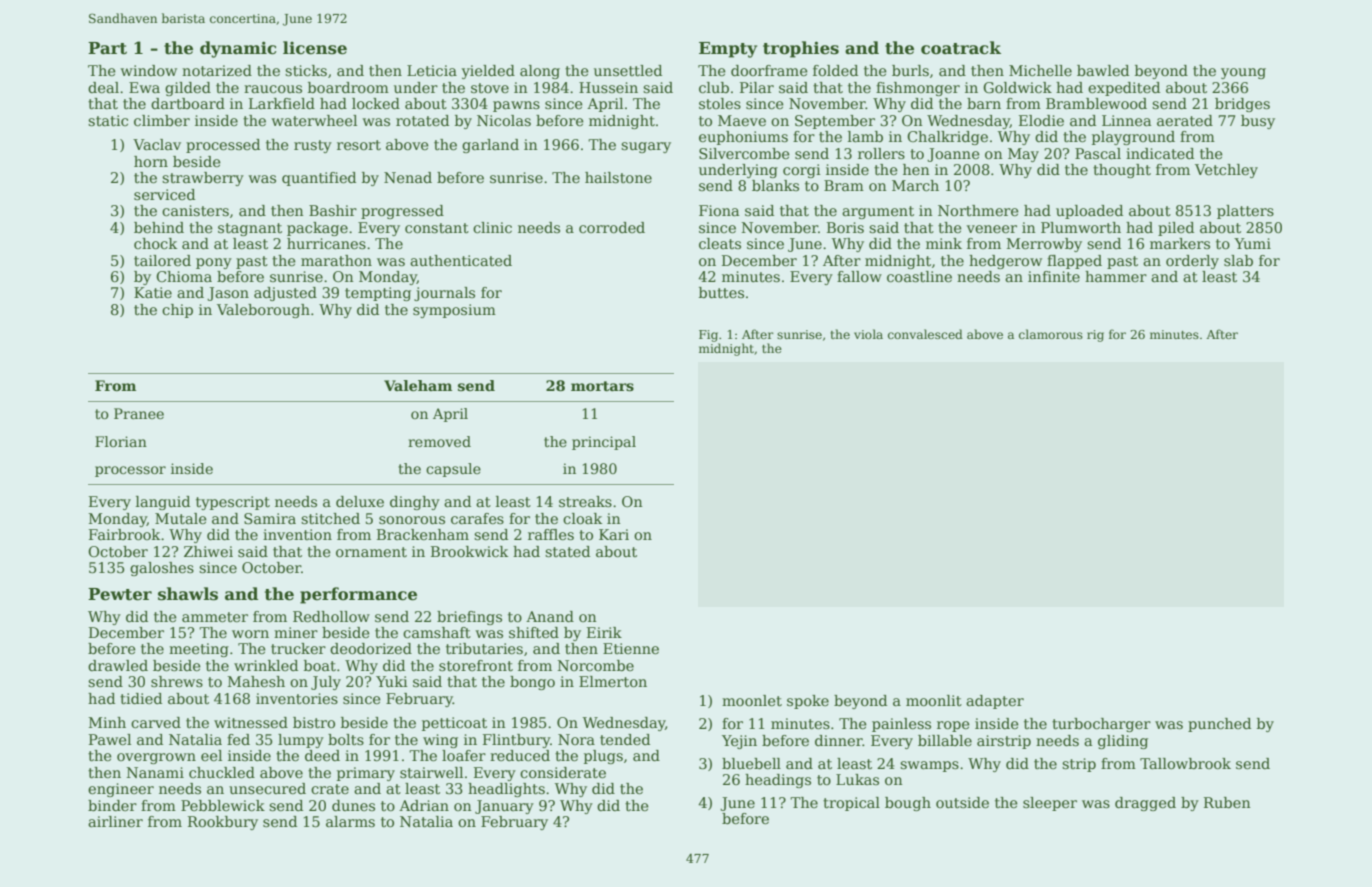  What do you see at coordinates (808, 702) in the screenshot?
I see `spoke` at bounding box center [808, 702].
